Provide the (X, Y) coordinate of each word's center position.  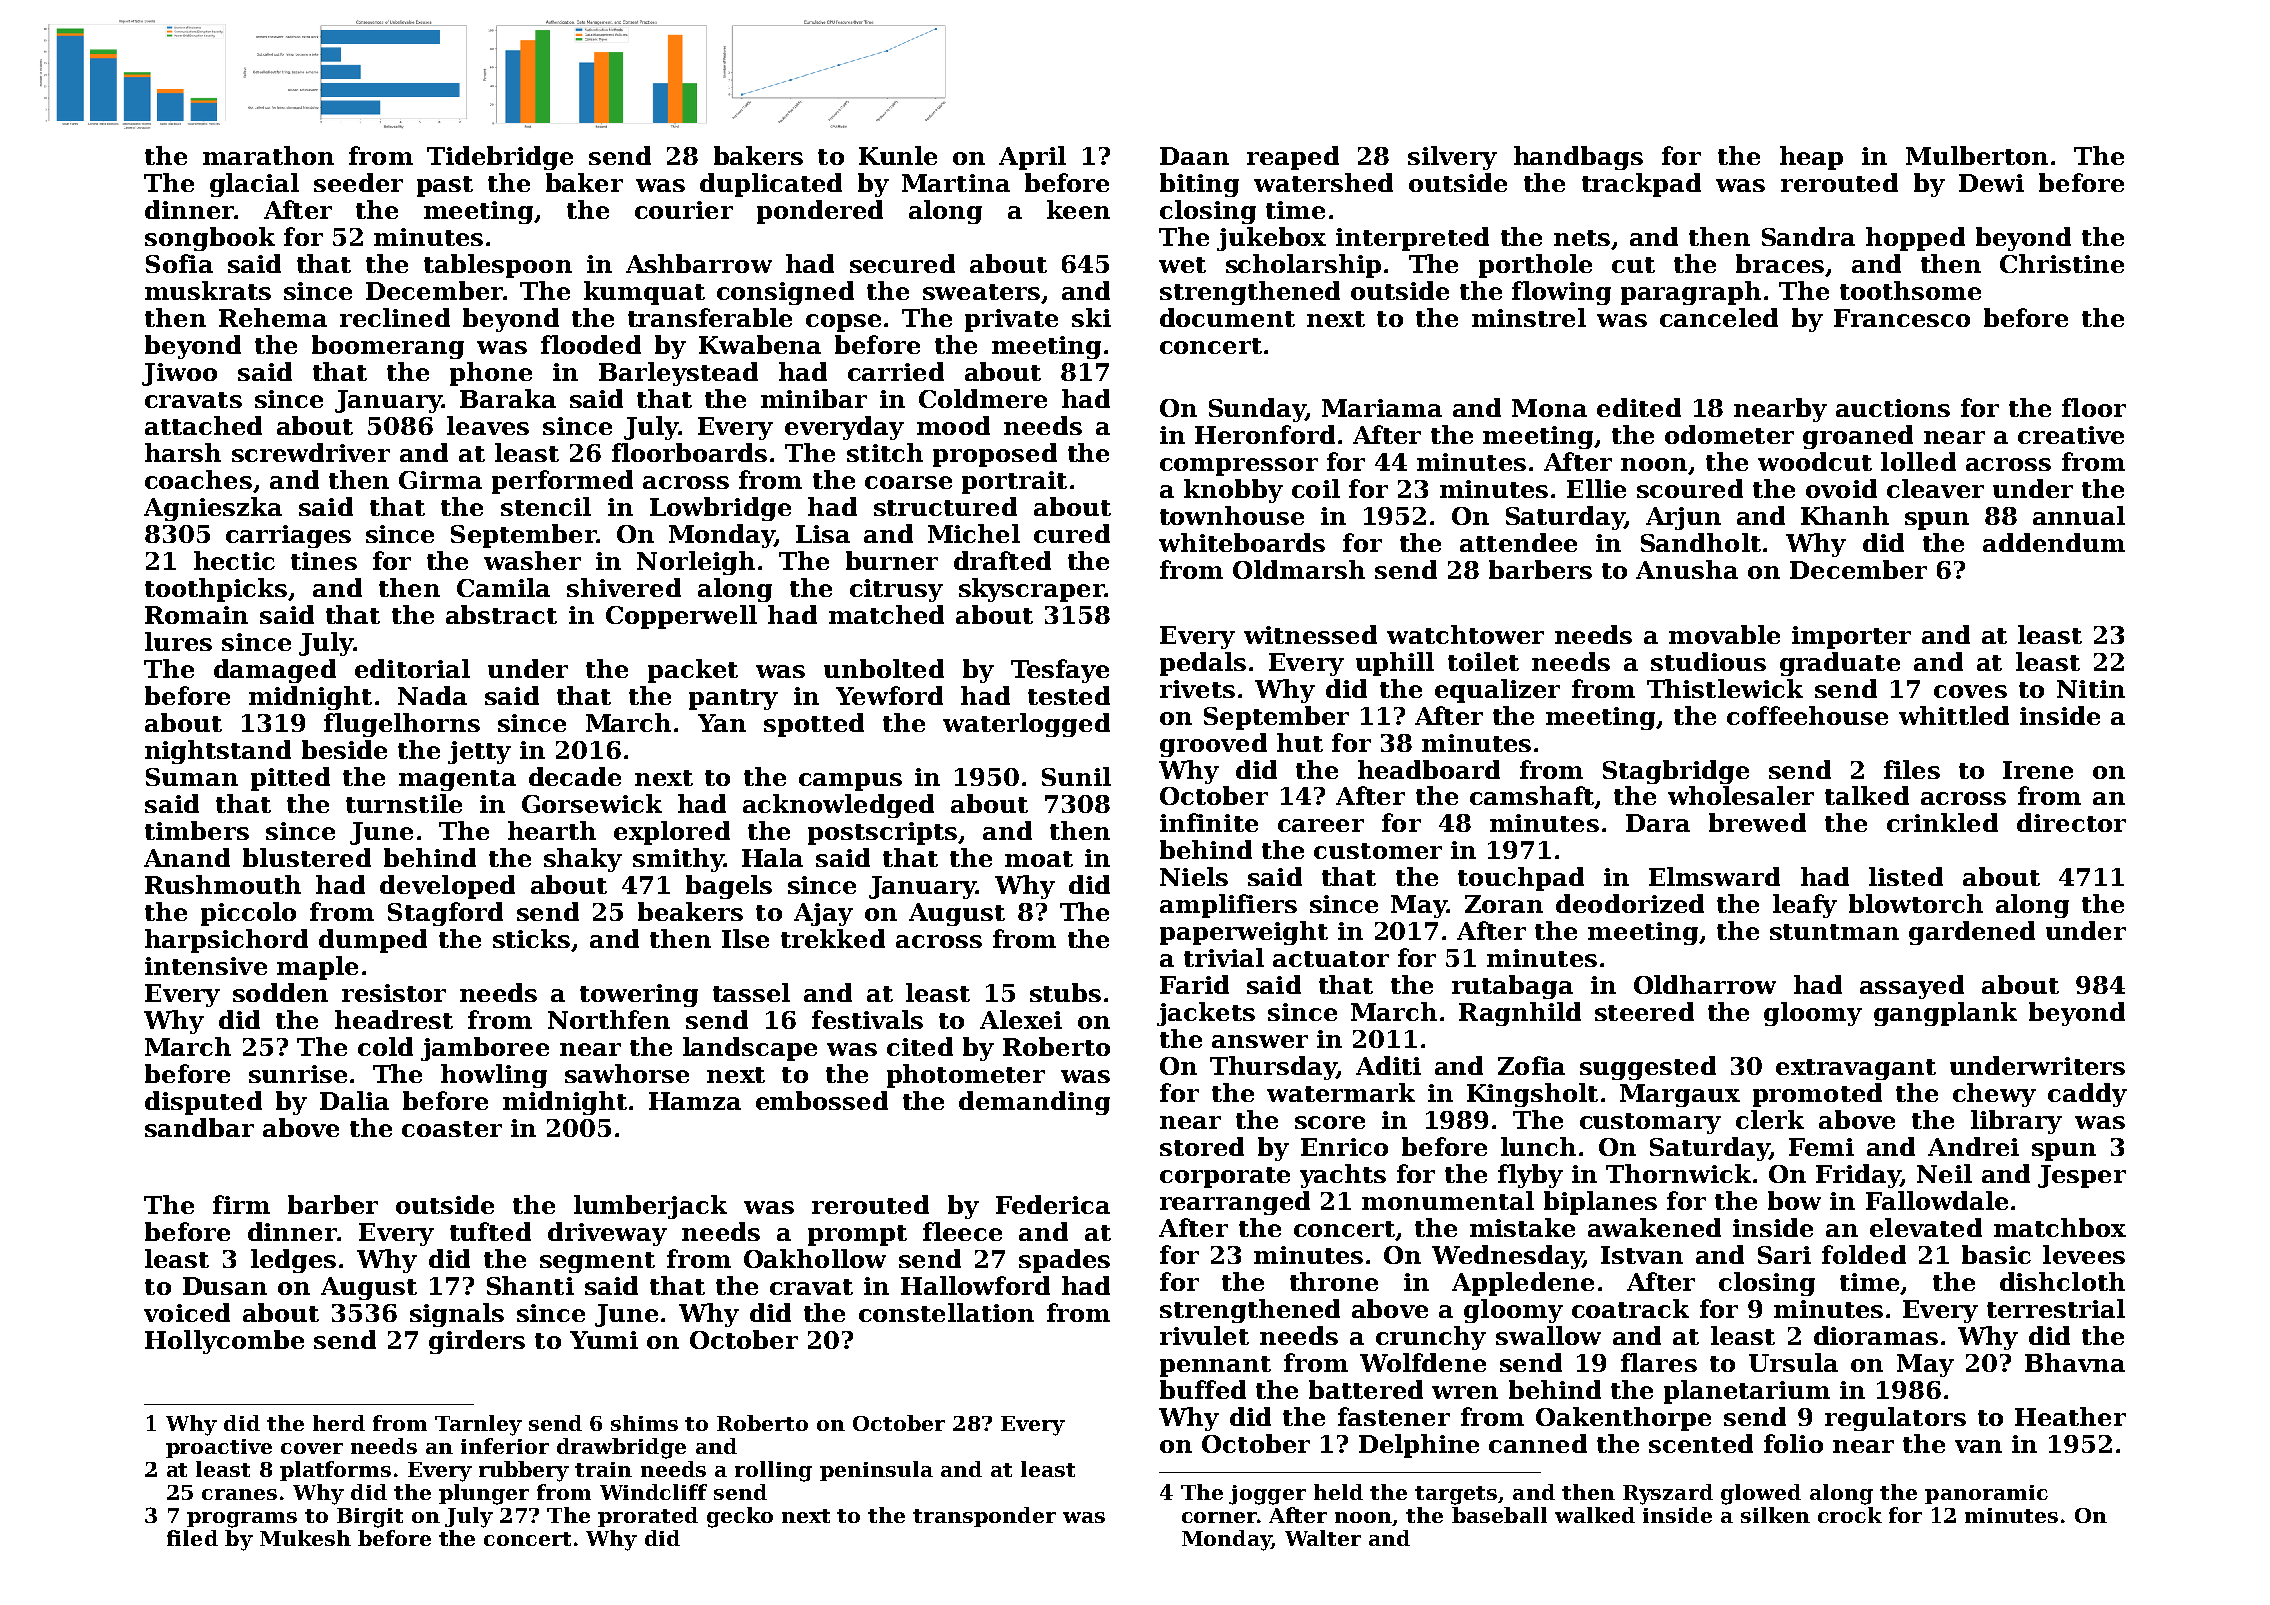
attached (203, 425)
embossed (822, 1100)
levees (2084, 1254)
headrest (394, 1019)
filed (192, 1538)
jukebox (1271, 239)
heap (1811, 158)
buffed (1203, 1389)
